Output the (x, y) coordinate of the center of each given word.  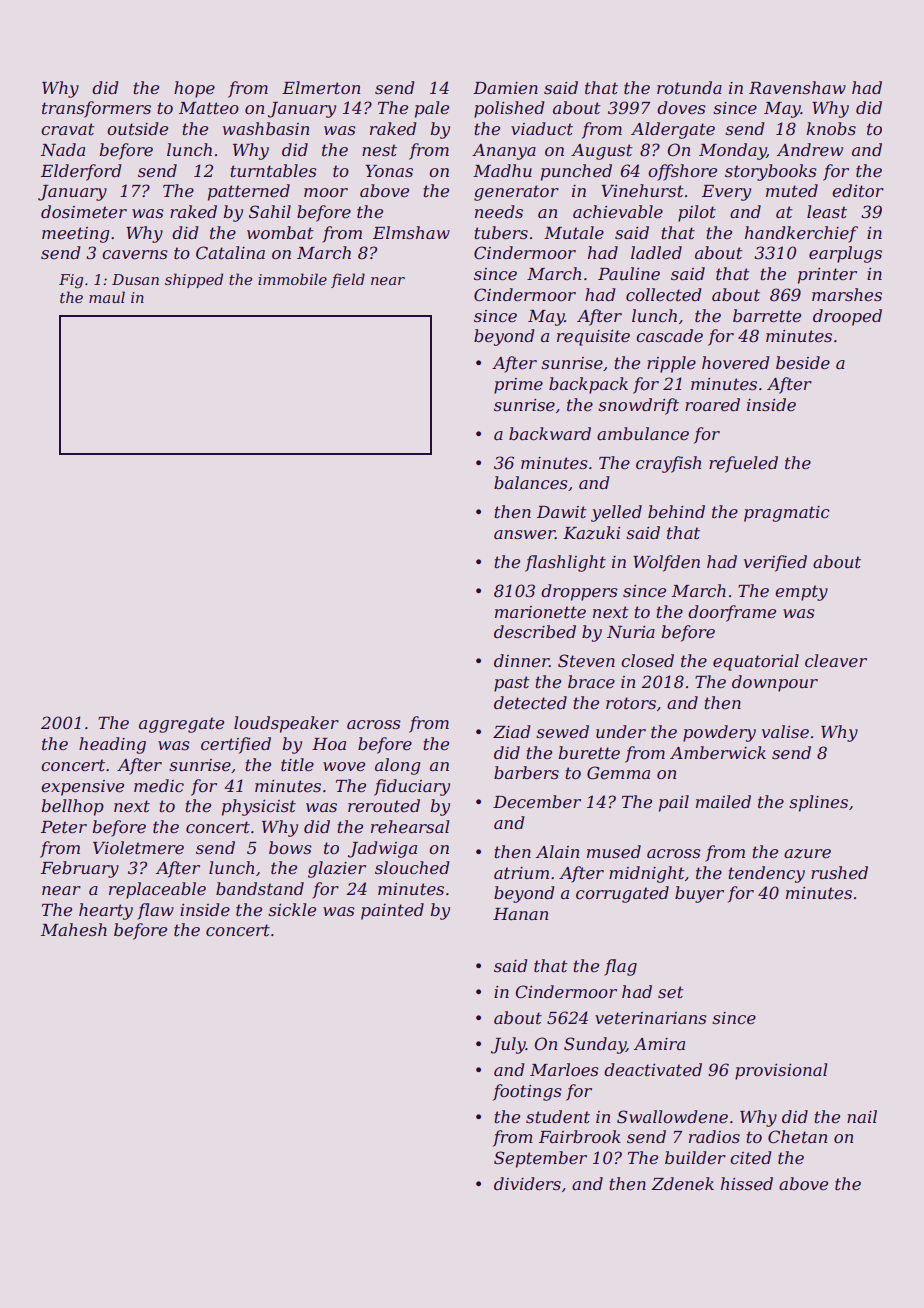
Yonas (389, 171)
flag (620, 967)
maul (107, 297)
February (80, 869)
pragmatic (787, 514)
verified (775, 563)
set (671, 992)
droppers (579, 592)
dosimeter (84, 211)
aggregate (181, 725)
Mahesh (74, 929)
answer (524, 534)
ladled (656, 252)
